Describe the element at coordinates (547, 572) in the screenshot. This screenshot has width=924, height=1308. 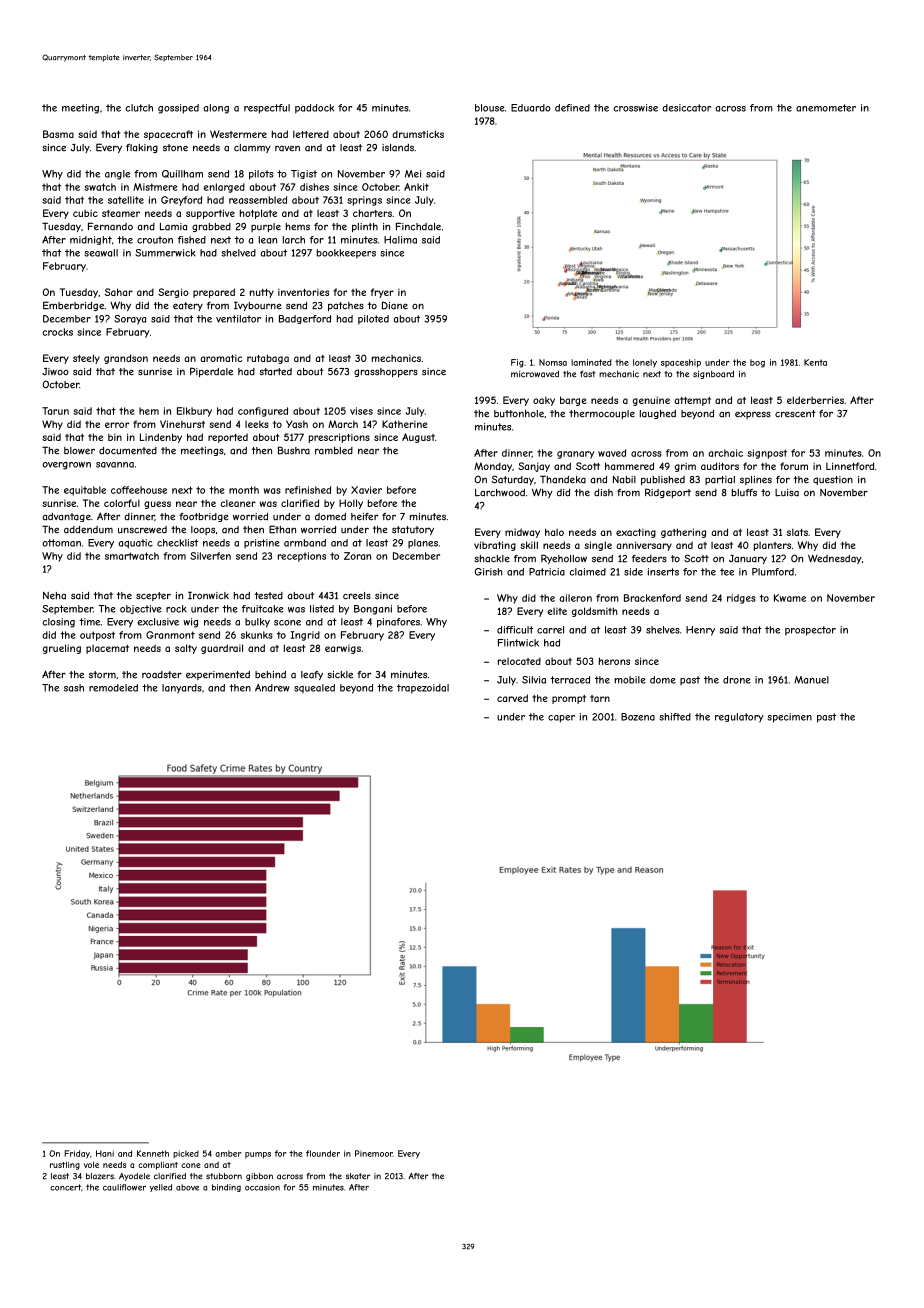
I see `Patricia` at that location.
